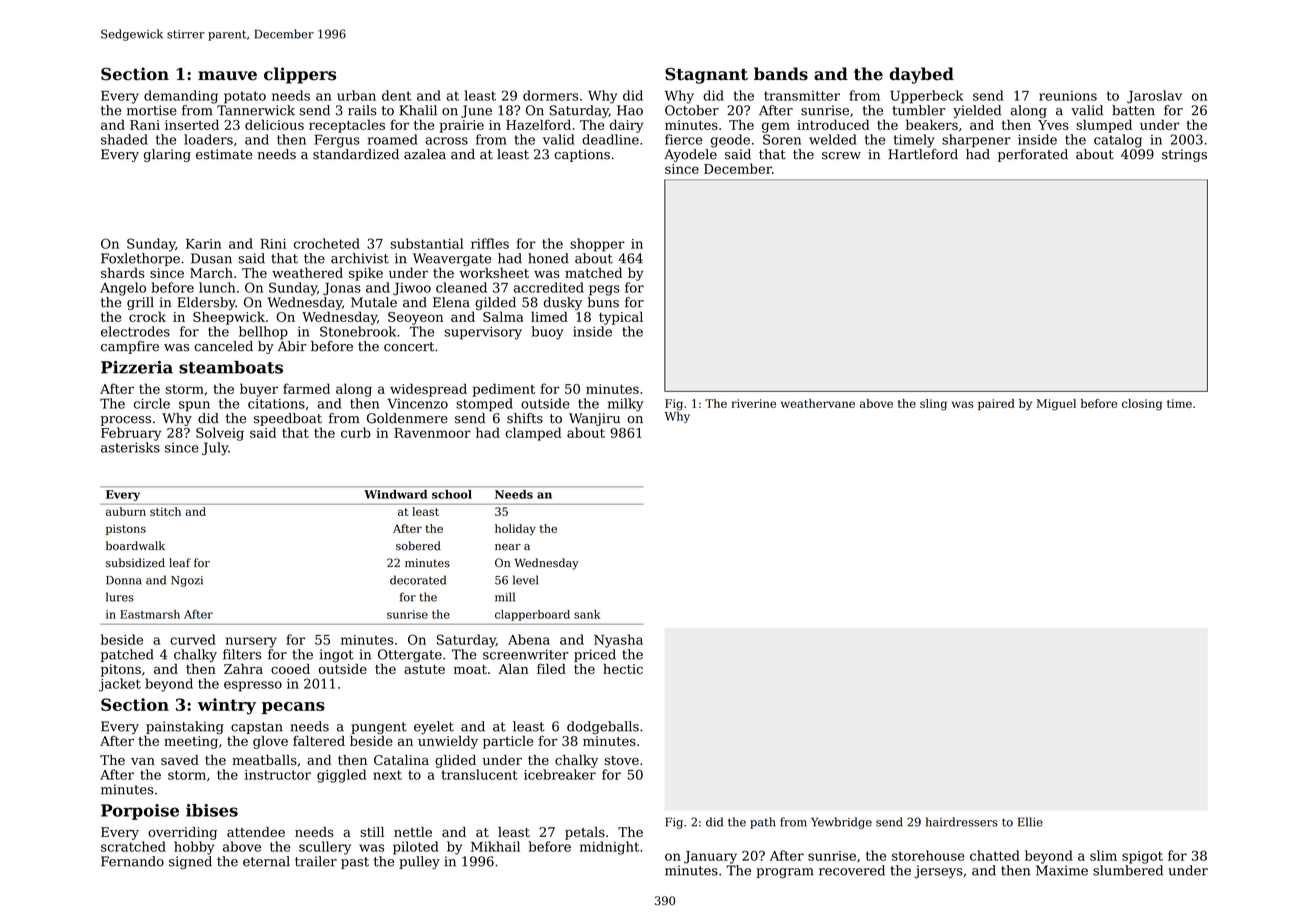 The image size is (1308, 924). Describe the element at coordinates (182, 833) in the screenshot. I see `overriding` at that location.
